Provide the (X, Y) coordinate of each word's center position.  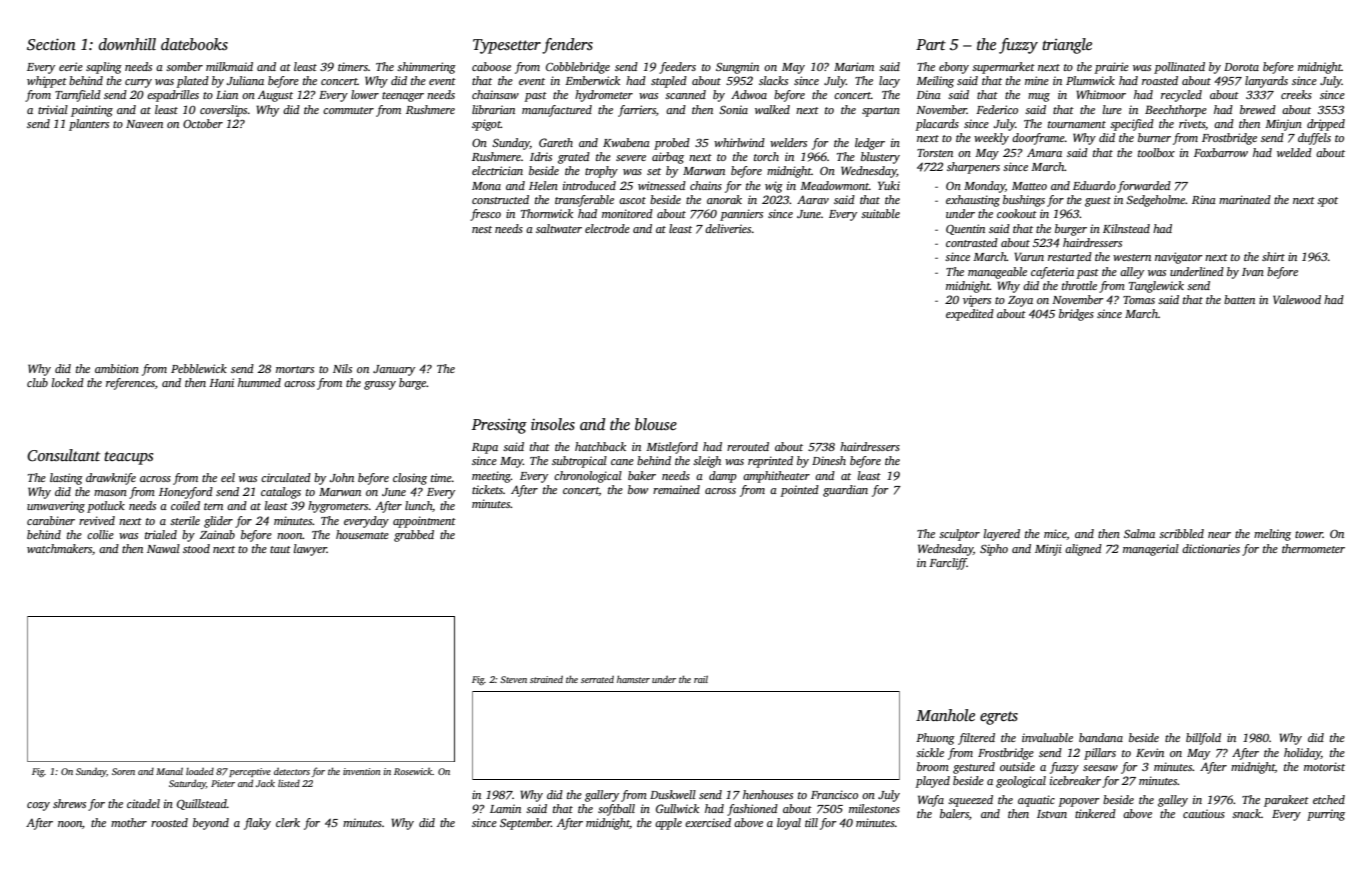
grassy (380, 385)
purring (1326, 815)
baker (642, 475)
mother (129, 822)
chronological (588, 477)
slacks (773, 80)
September (525, 824)
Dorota (1241, 67)
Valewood (1297, 299)
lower (365, 94)
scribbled (1181, 533)
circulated (286, 477)
